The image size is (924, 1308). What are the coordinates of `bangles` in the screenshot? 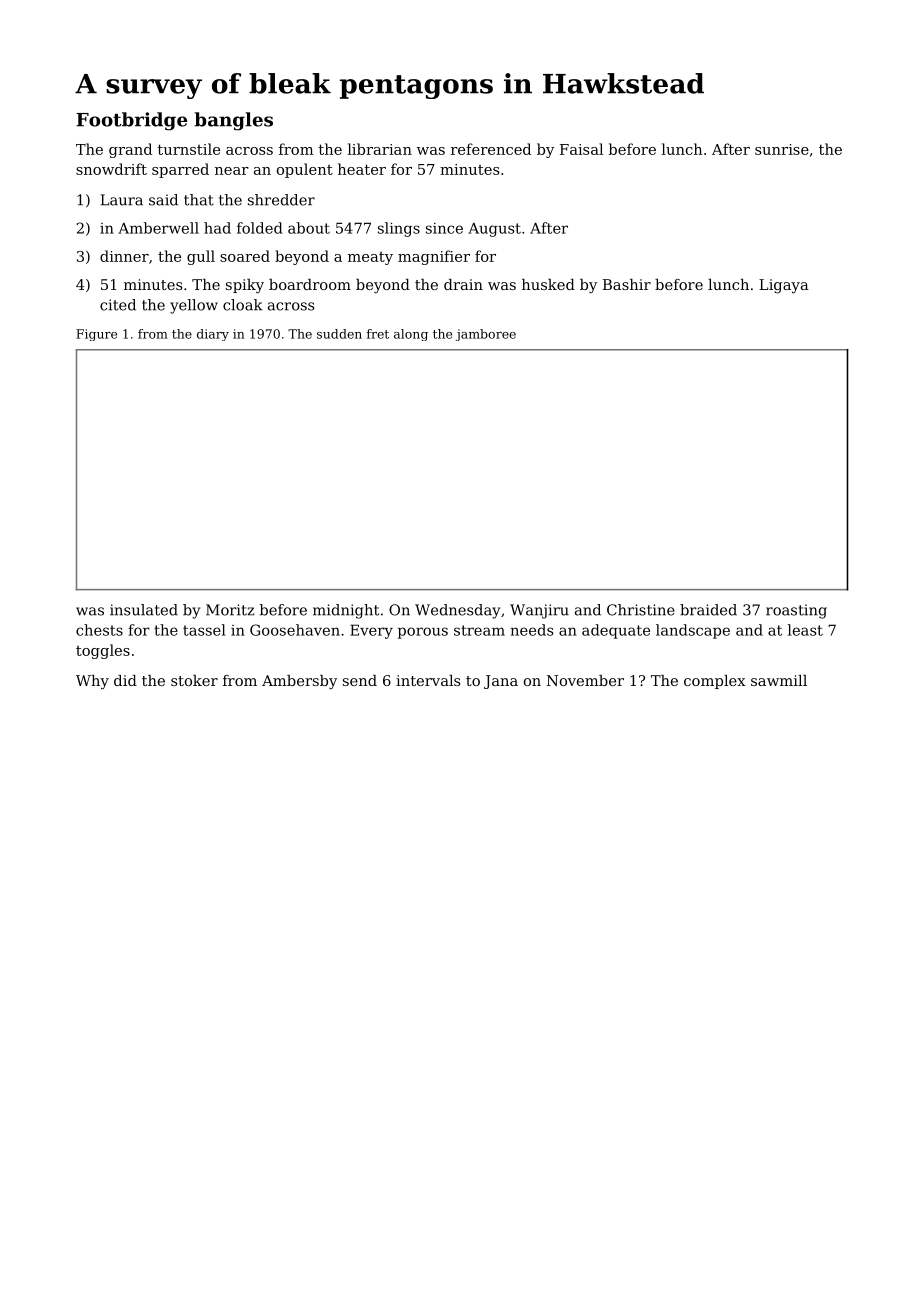 It's located at (233, 121).
